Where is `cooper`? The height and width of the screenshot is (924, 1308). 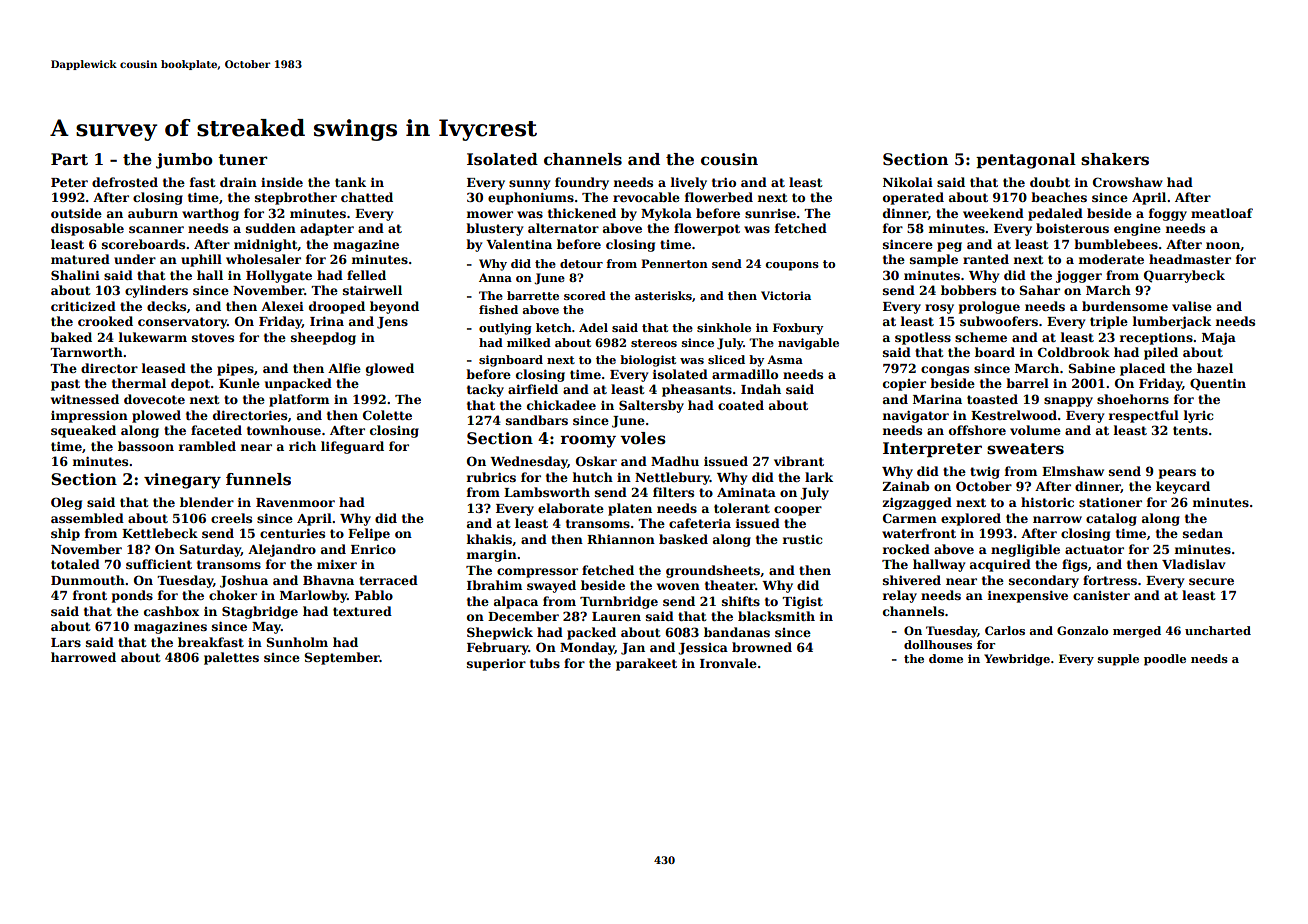 cooper is located at coordinates (798, 511).
